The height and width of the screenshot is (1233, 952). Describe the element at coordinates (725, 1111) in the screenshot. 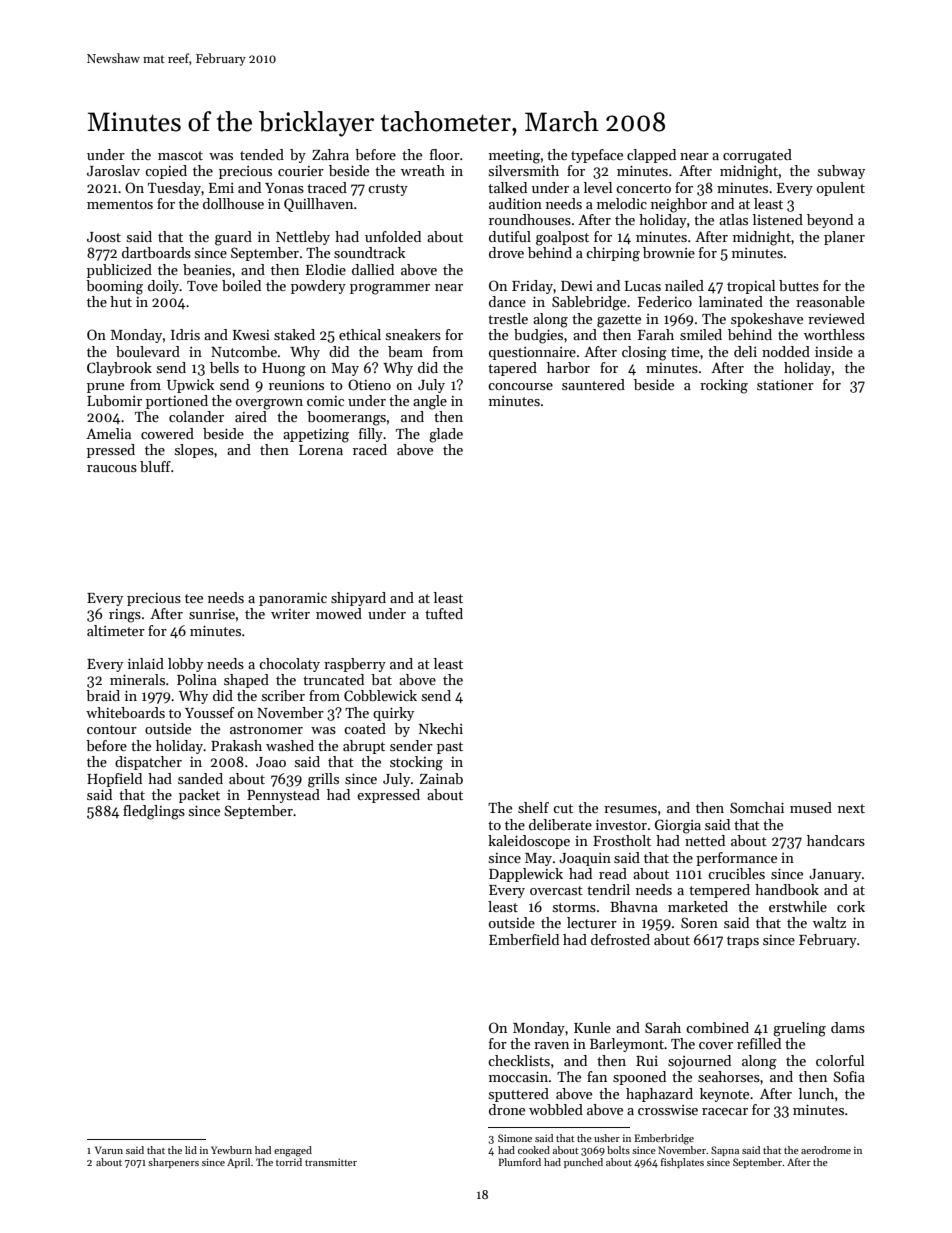

I see `racecar` at that location.
